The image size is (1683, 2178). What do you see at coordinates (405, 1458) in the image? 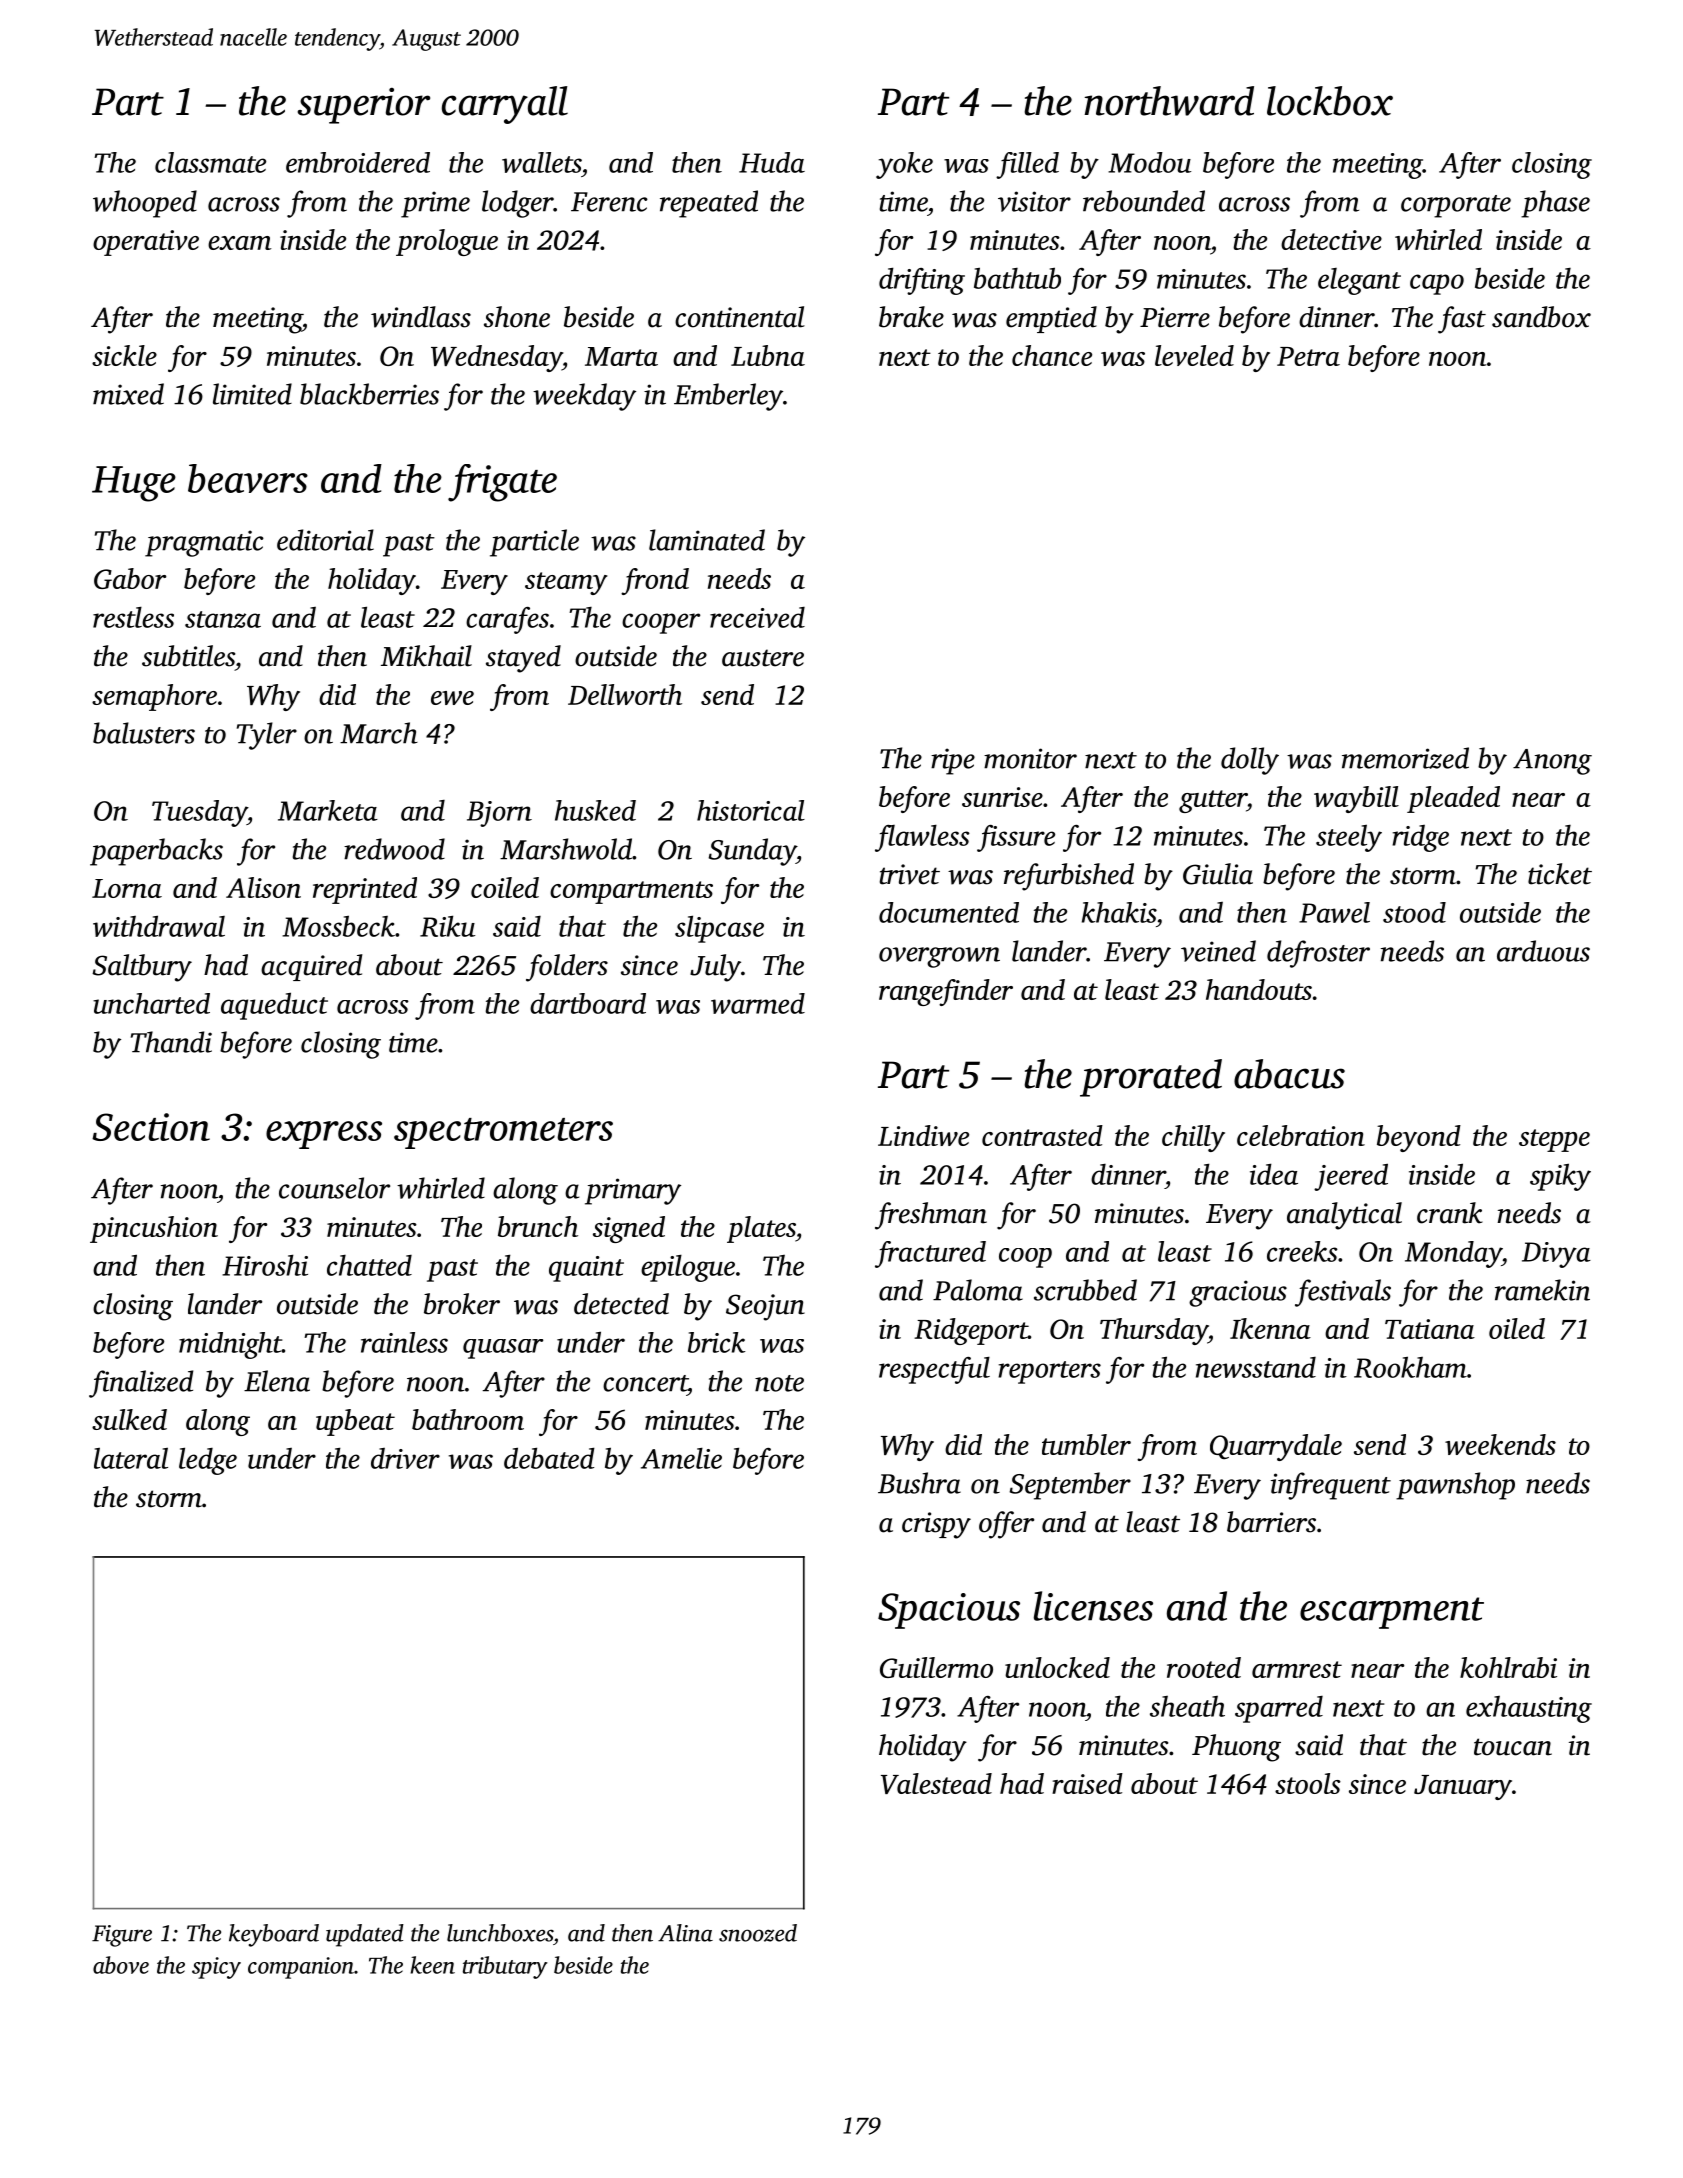
I see `driver` at bounding box center [405, 1458].
